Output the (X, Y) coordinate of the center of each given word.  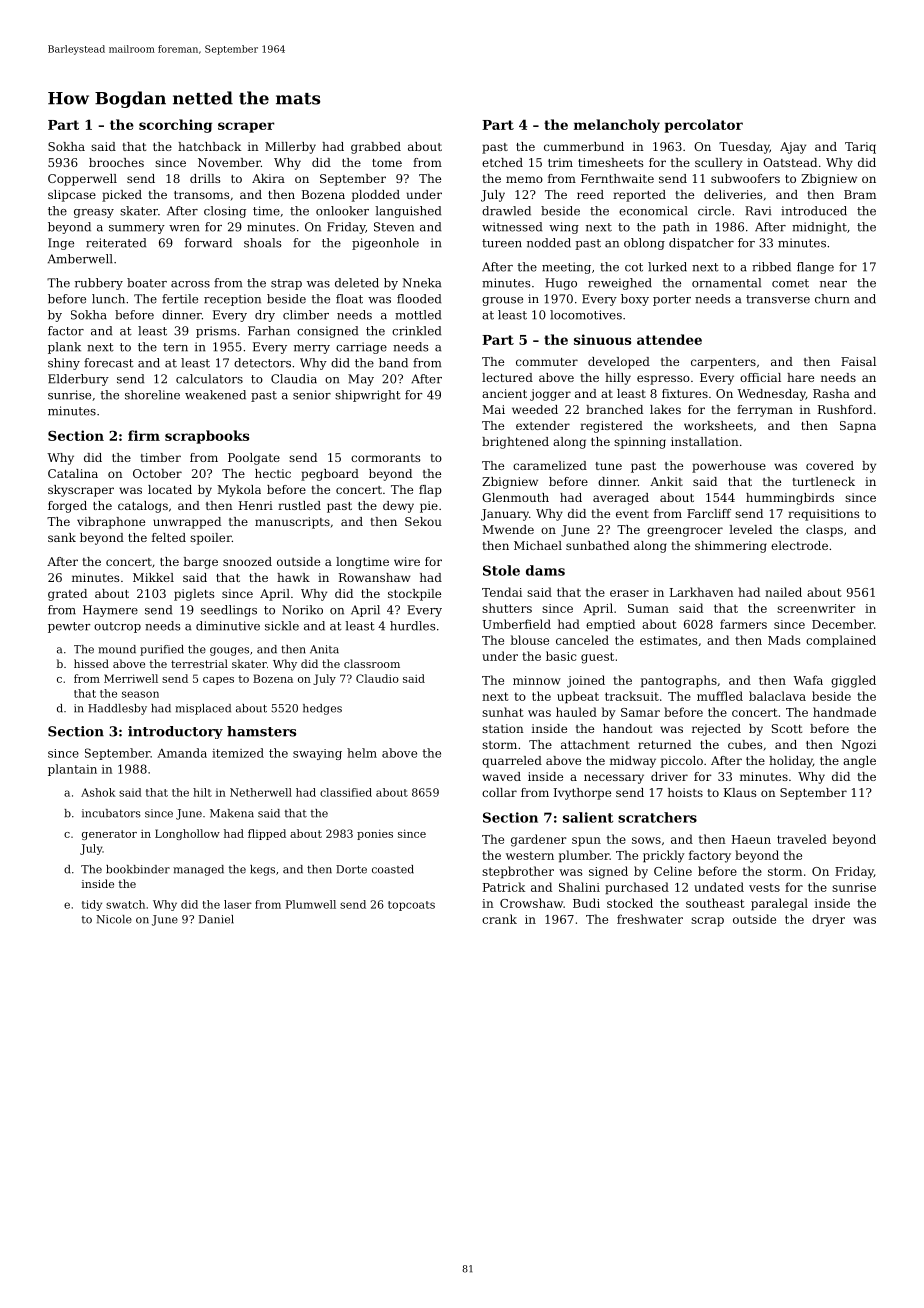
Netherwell (261, 792)
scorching (175, 126)
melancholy (617, 126)
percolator (704, 126)
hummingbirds (790, 499)
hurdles (413, 626)
